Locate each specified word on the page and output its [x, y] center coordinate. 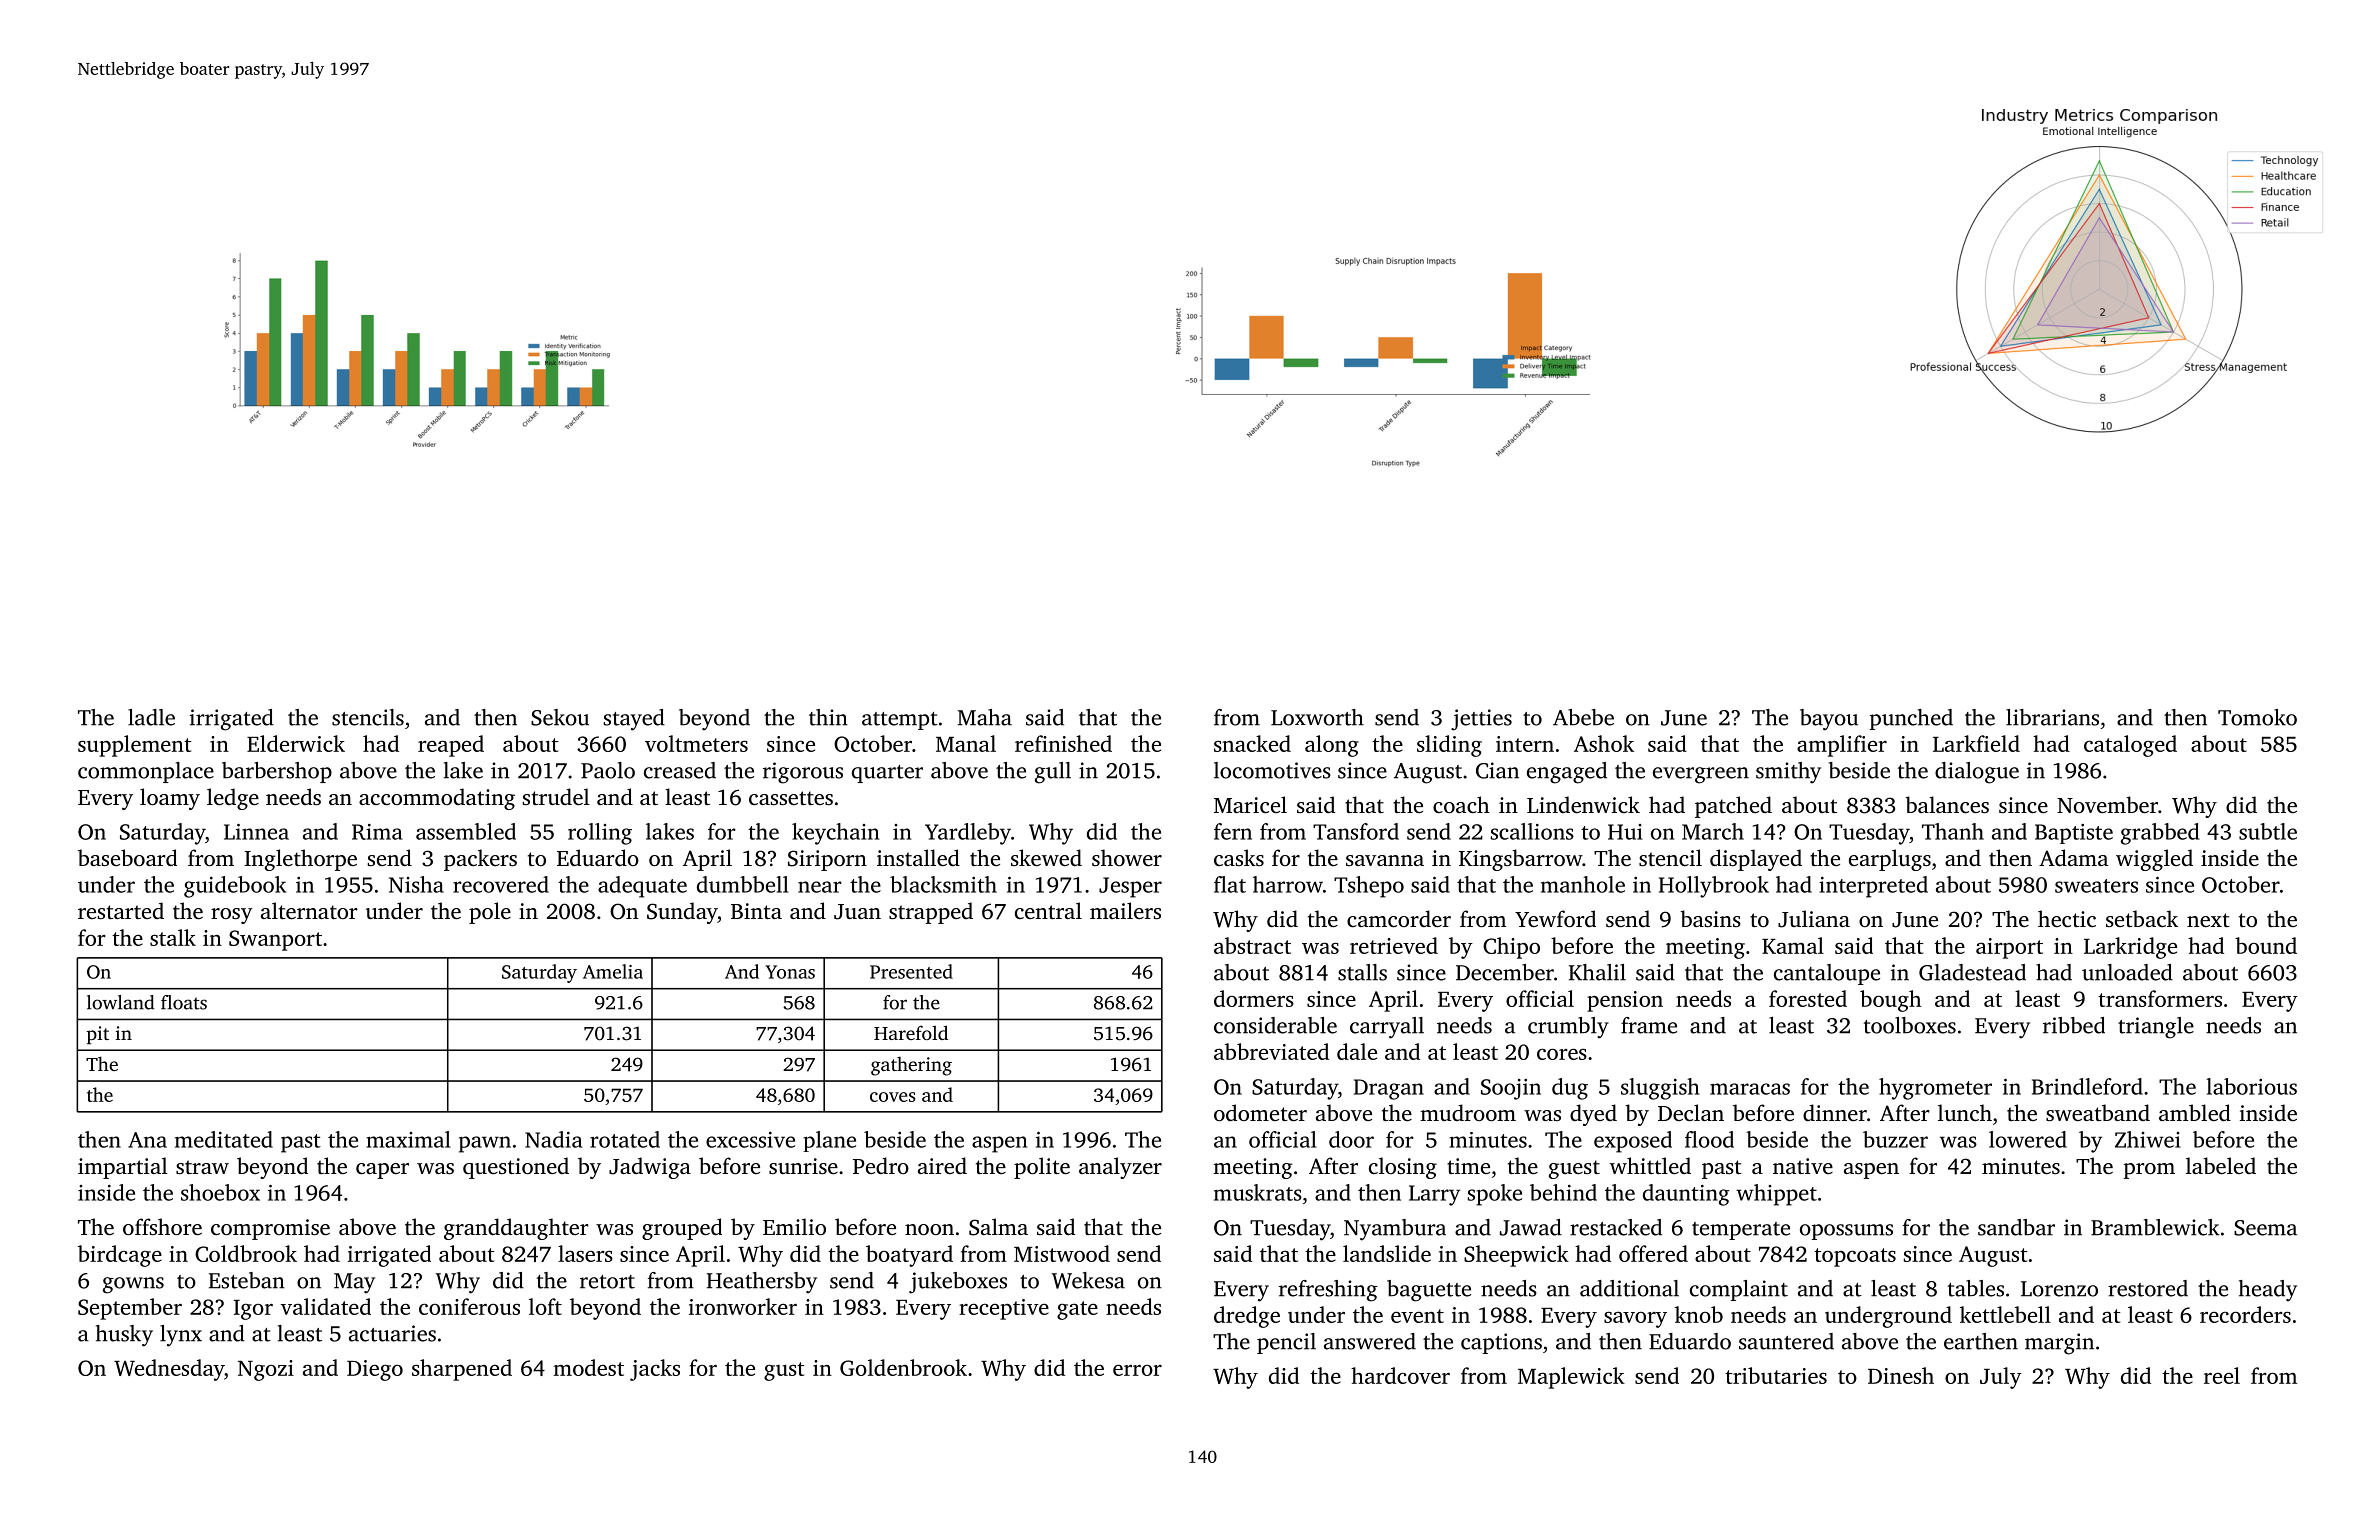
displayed [1756, 860]
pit [98, 1035]
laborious [2251, 1086]
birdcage [120, 1256]
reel [2222, 1375]
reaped [451, 746]
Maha [984, 717]
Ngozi [266, 1370]
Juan [857, 912]
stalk [173, 937]
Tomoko [2257, 717]
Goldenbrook [903, 1367]
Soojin [1511, 1089]
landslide [1387, 1253]
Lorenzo [2059, 1289]
